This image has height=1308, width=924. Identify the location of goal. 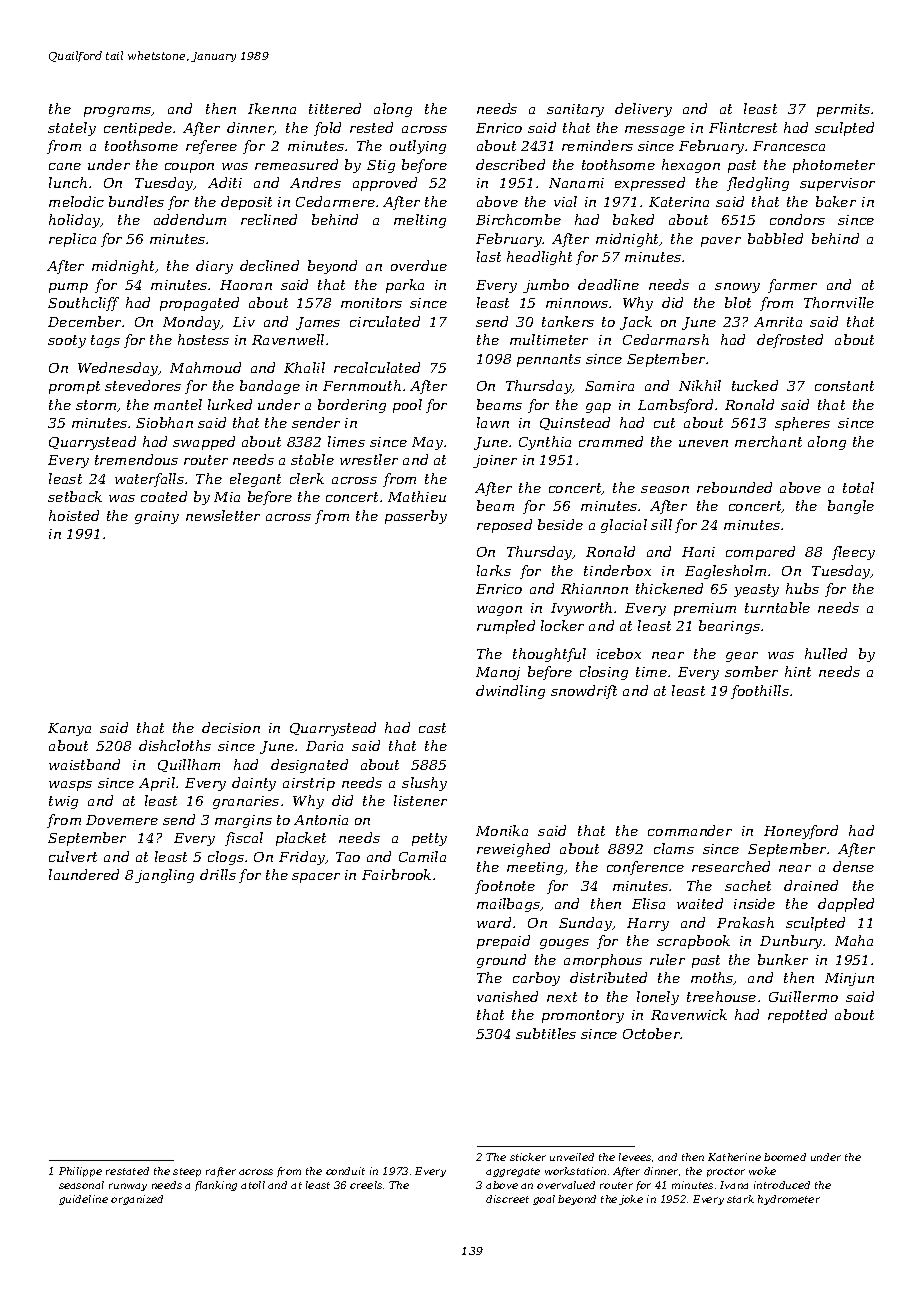
(544, 1200).
